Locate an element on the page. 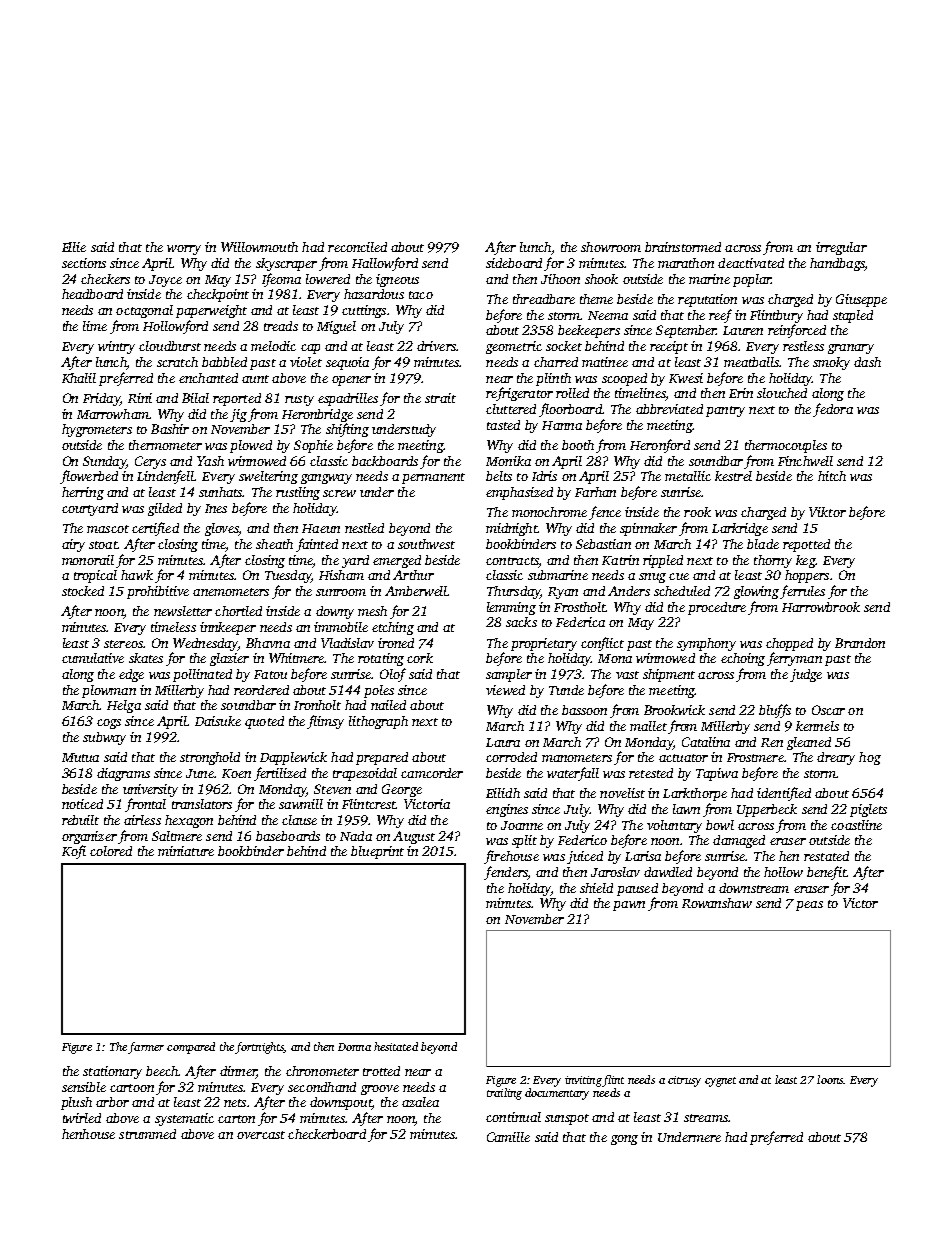  Willowmouth is located at coordinates (259, 247).
